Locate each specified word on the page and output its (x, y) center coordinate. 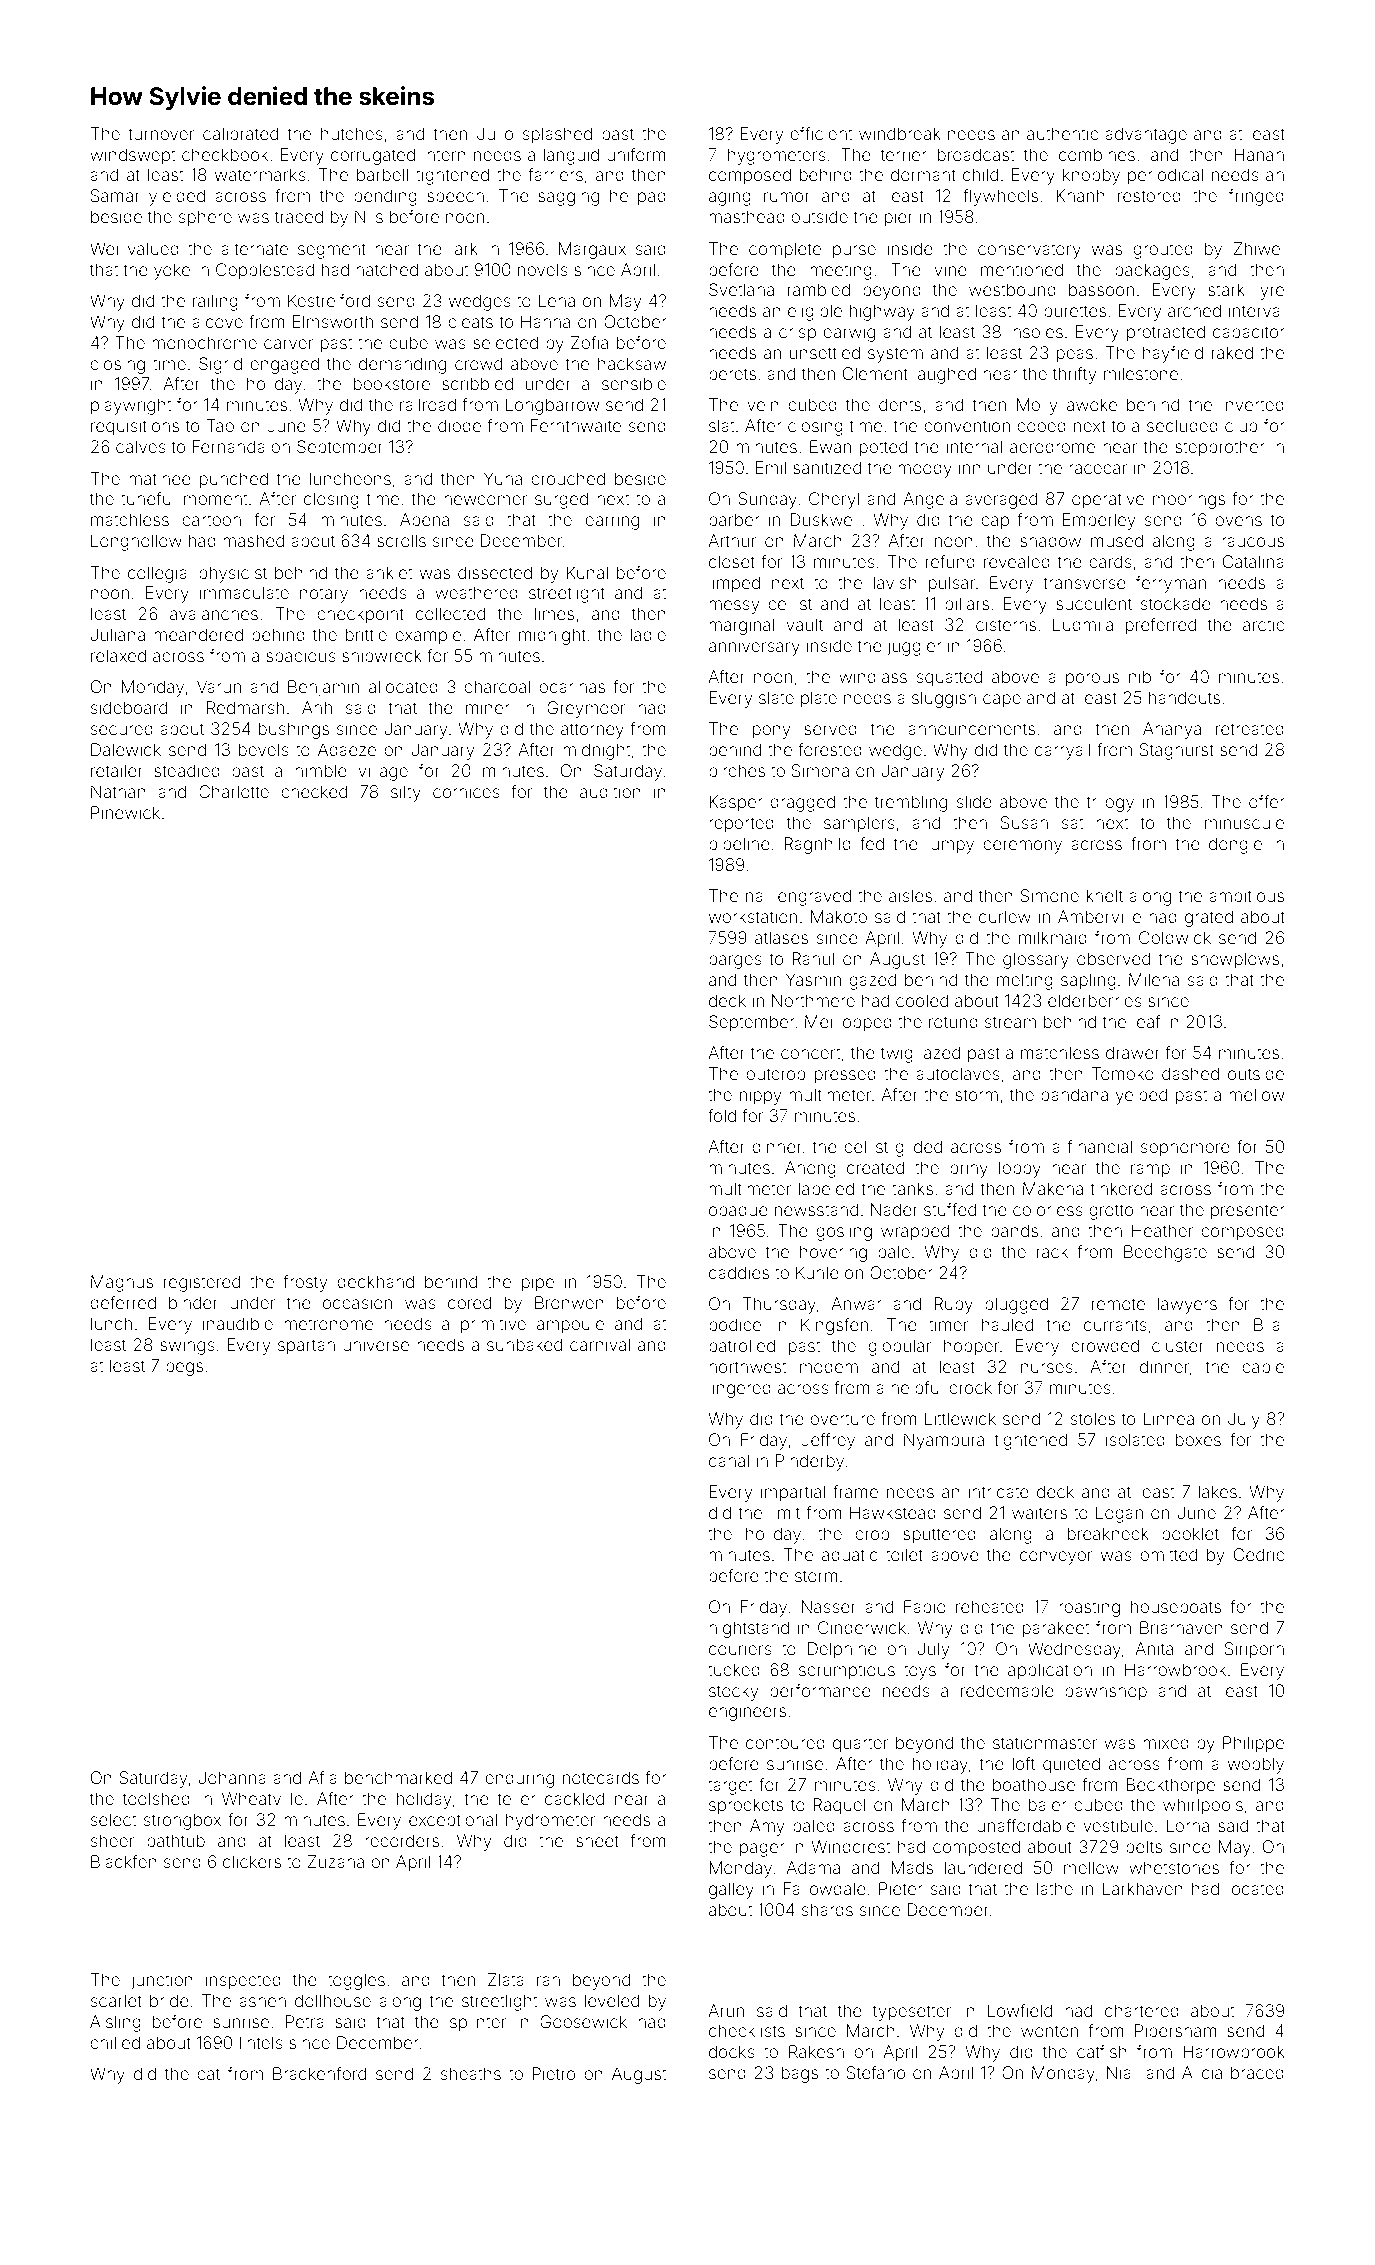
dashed (1190, 1073)
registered (202, 1283)
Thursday (779, 1305)
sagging (568, 197)
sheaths (471, 2073)
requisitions (135, 427)
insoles (1036, 331)
